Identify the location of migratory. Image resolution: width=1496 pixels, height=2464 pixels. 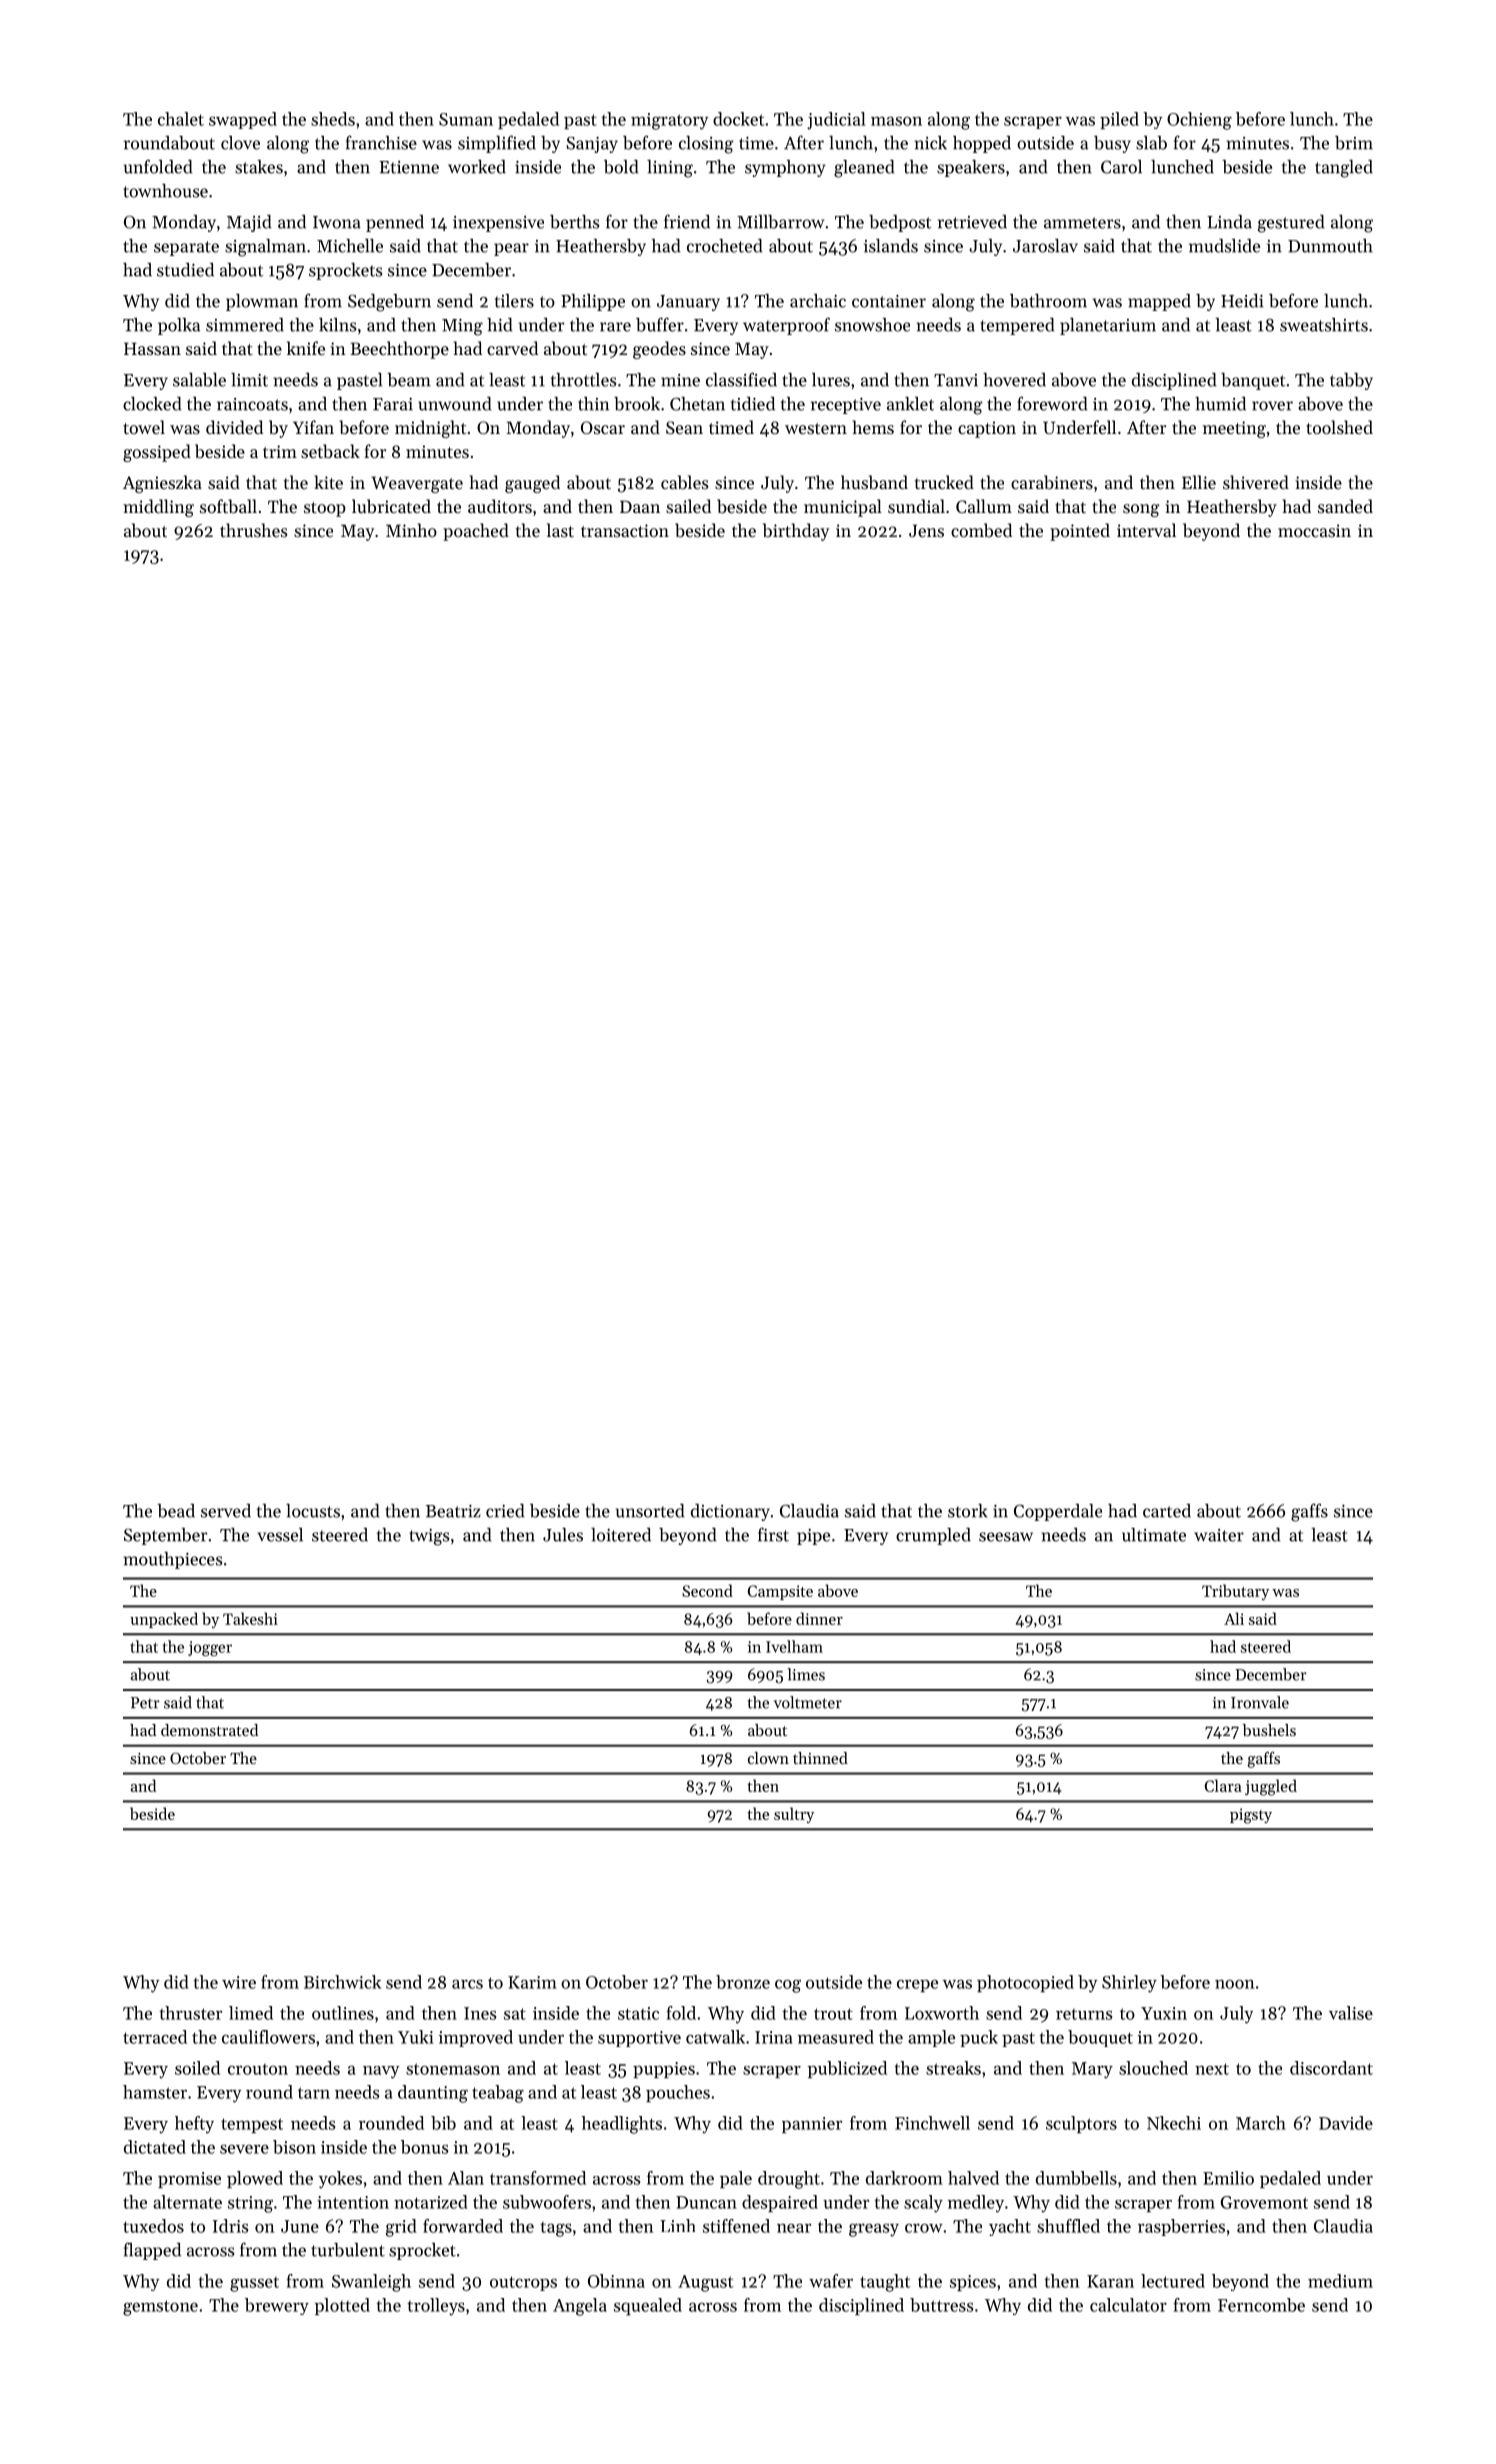
(670, 121).
